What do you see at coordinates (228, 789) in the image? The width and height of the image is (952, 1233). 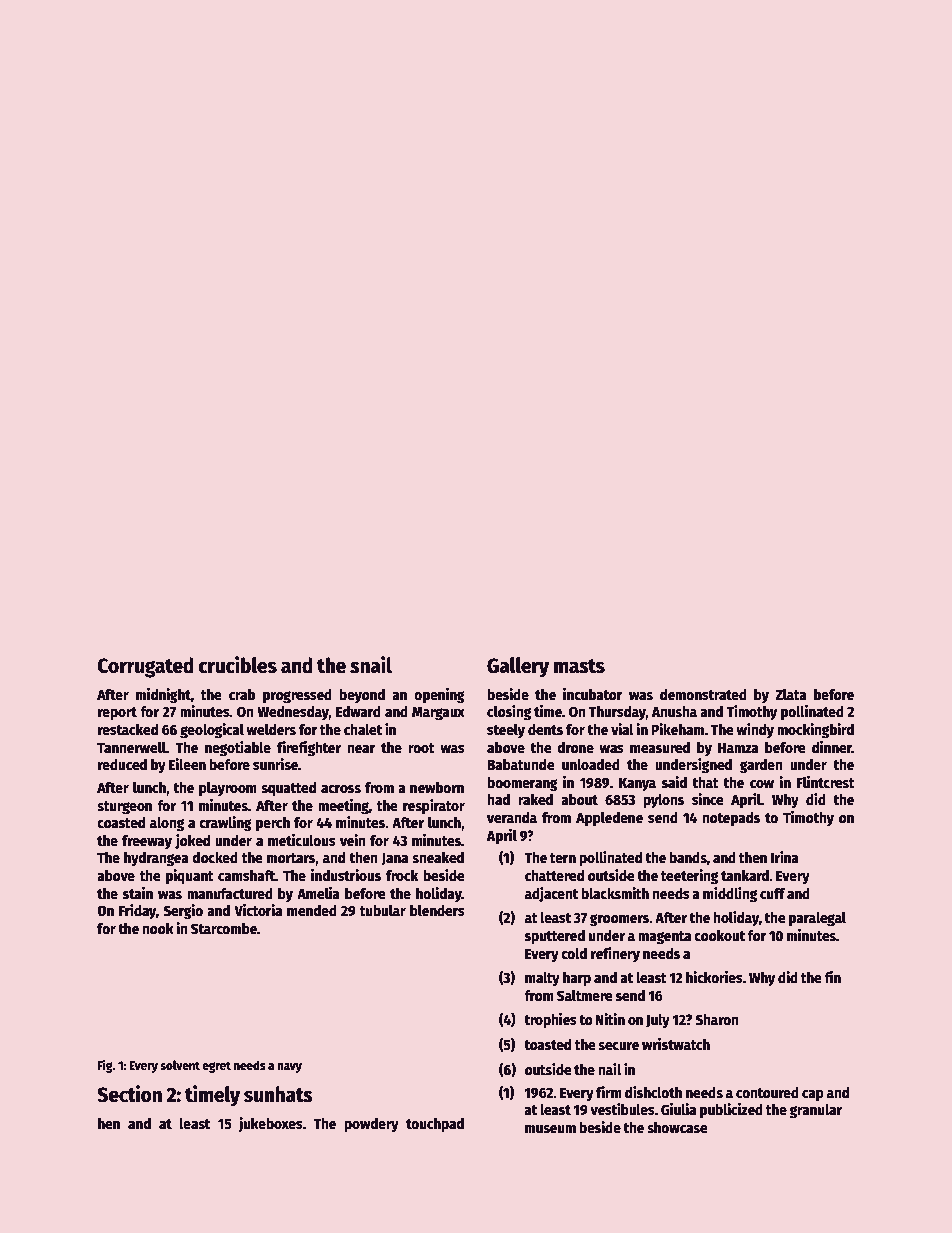 I see `playroom` at bounding box center [228, 789].
